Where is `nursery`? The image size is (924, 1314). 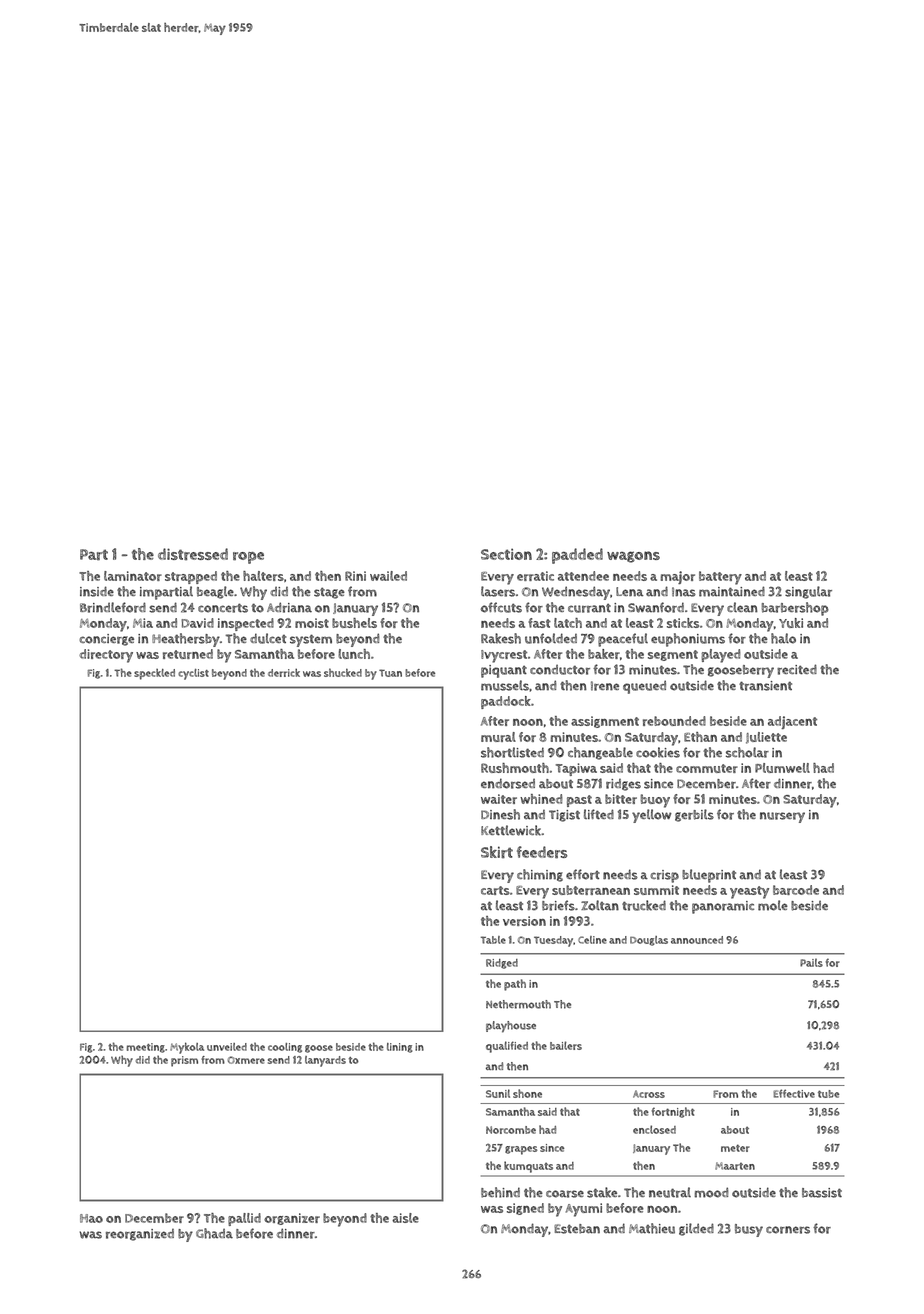
nursery is located at coordinates (782, 817).
